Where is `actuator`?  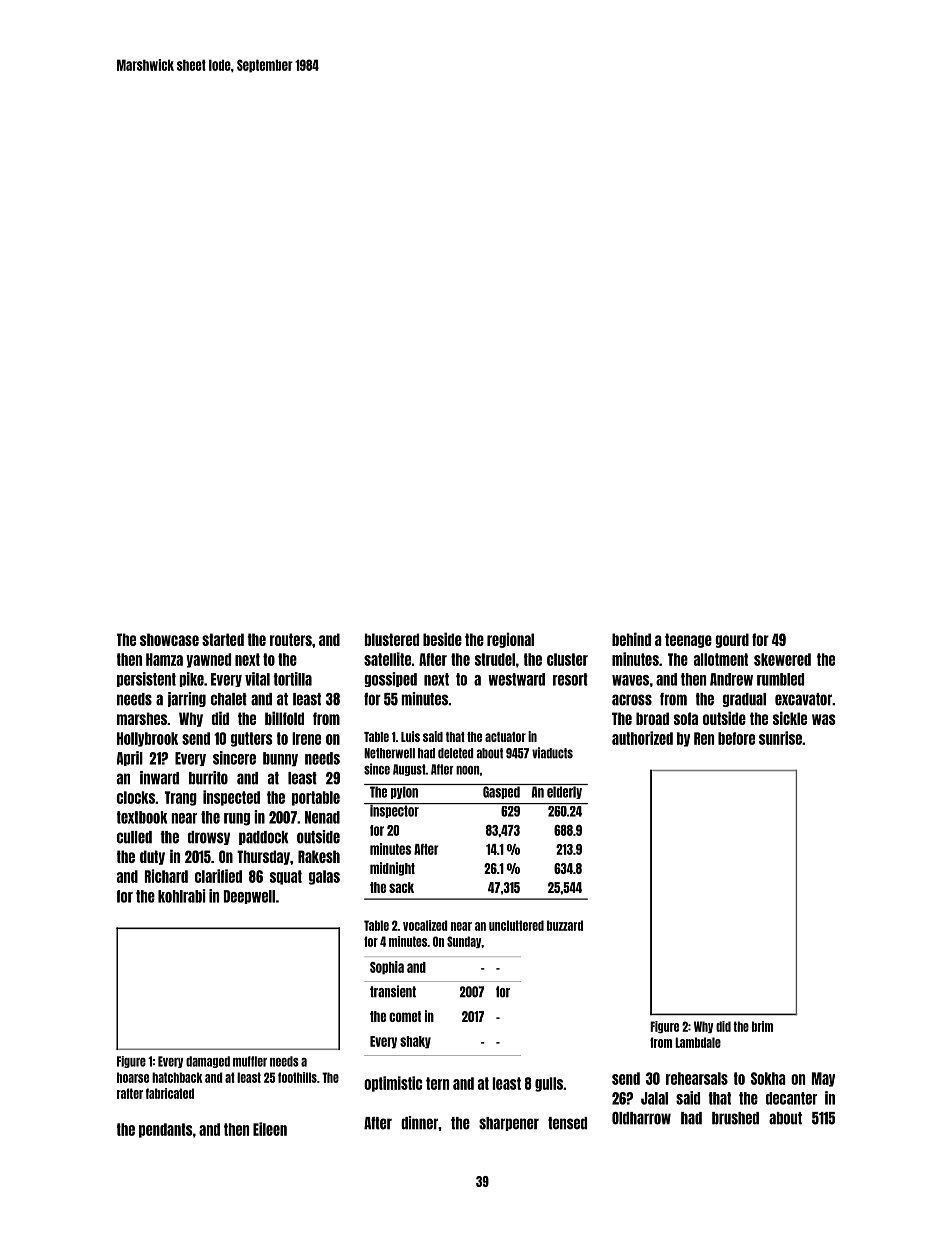 actuator is located at coordinates (505, 737).
